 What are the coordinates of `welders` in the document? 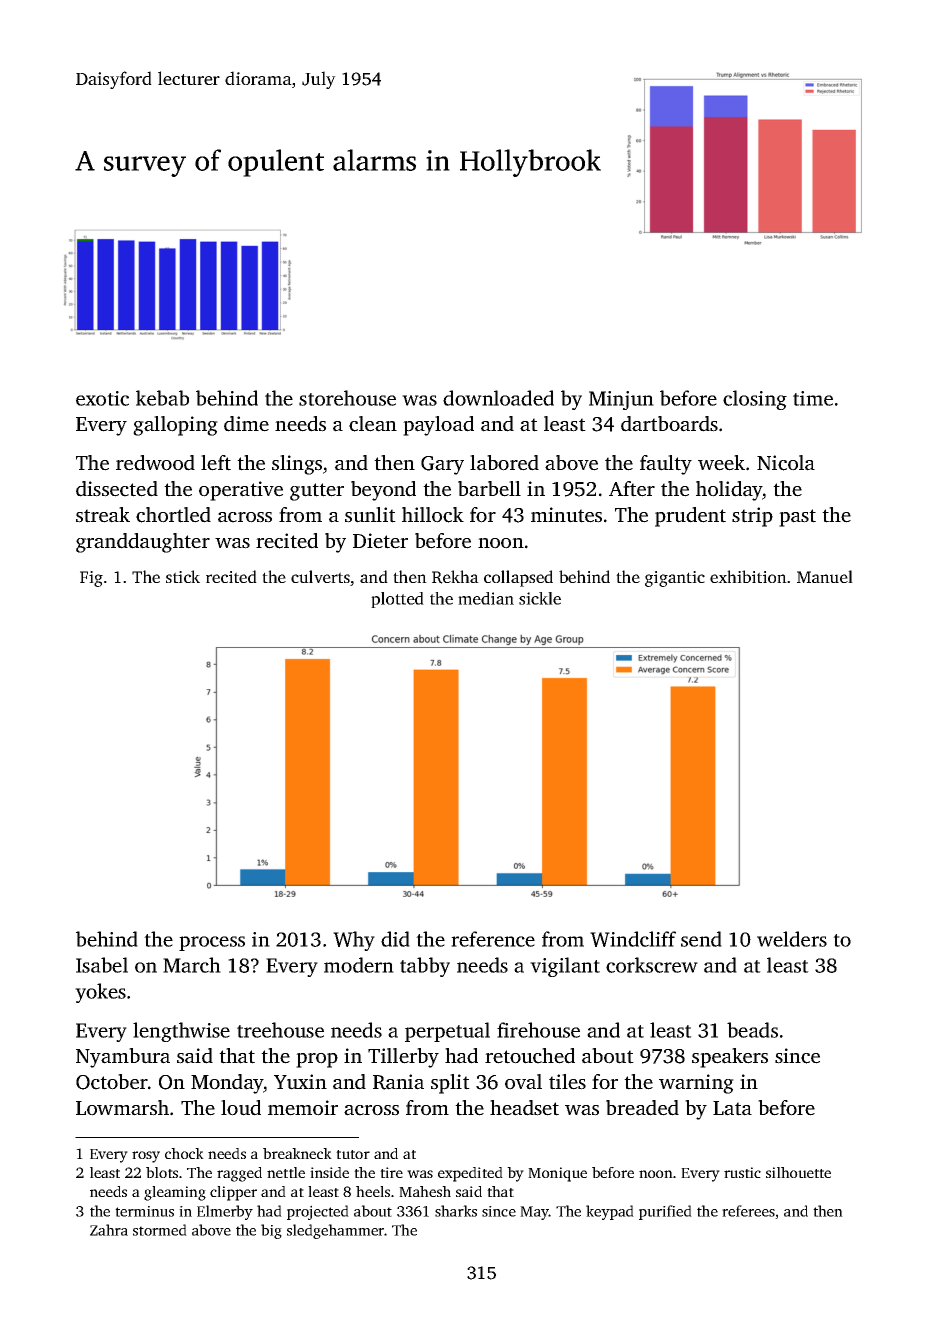 It's located at (792, 939).
